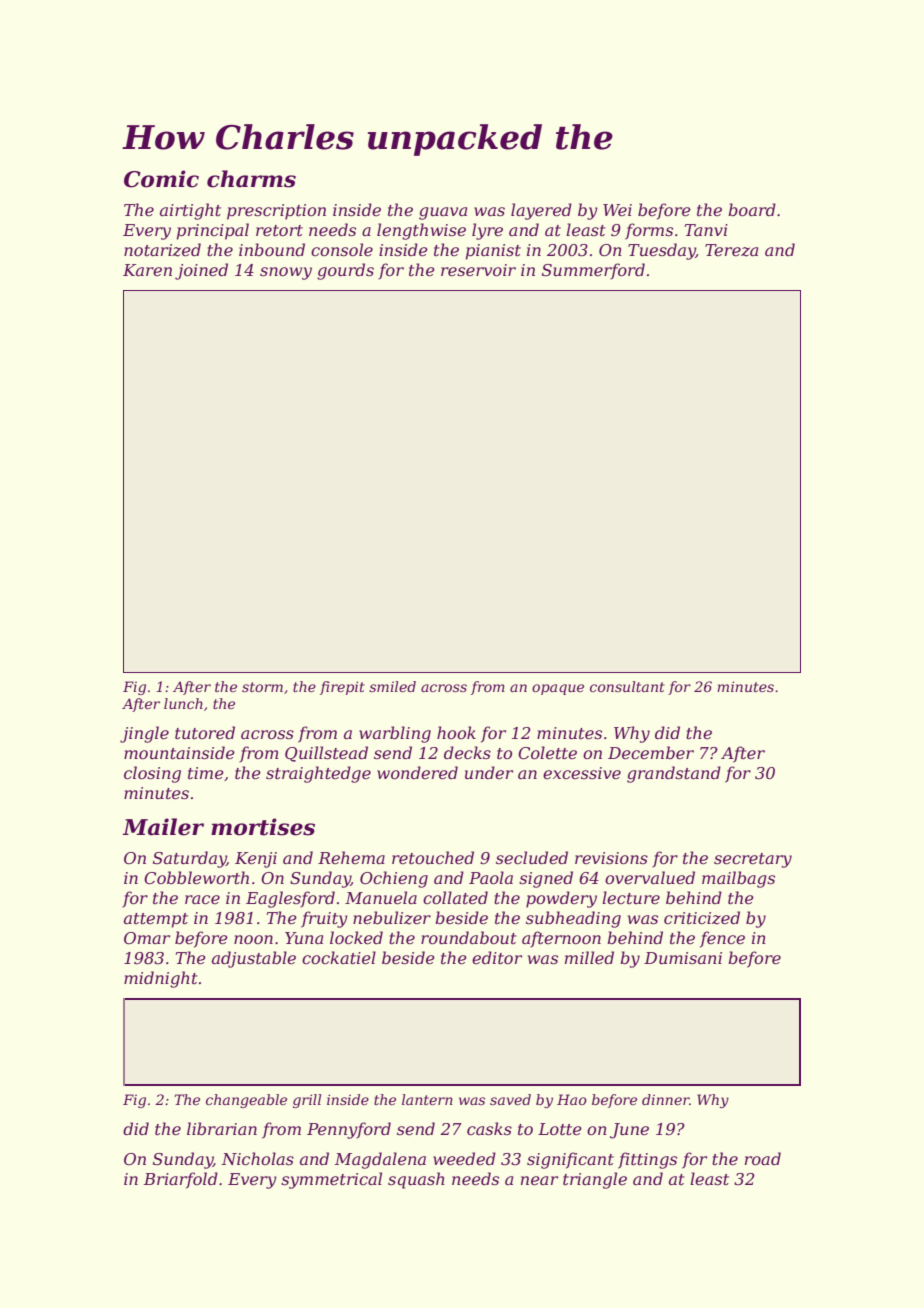 The width and height of the screenshot is (924, 1308). What do you see at coordinates (752, 209) in the screenshot?
I see `board` at bounding box center [752, 209].
